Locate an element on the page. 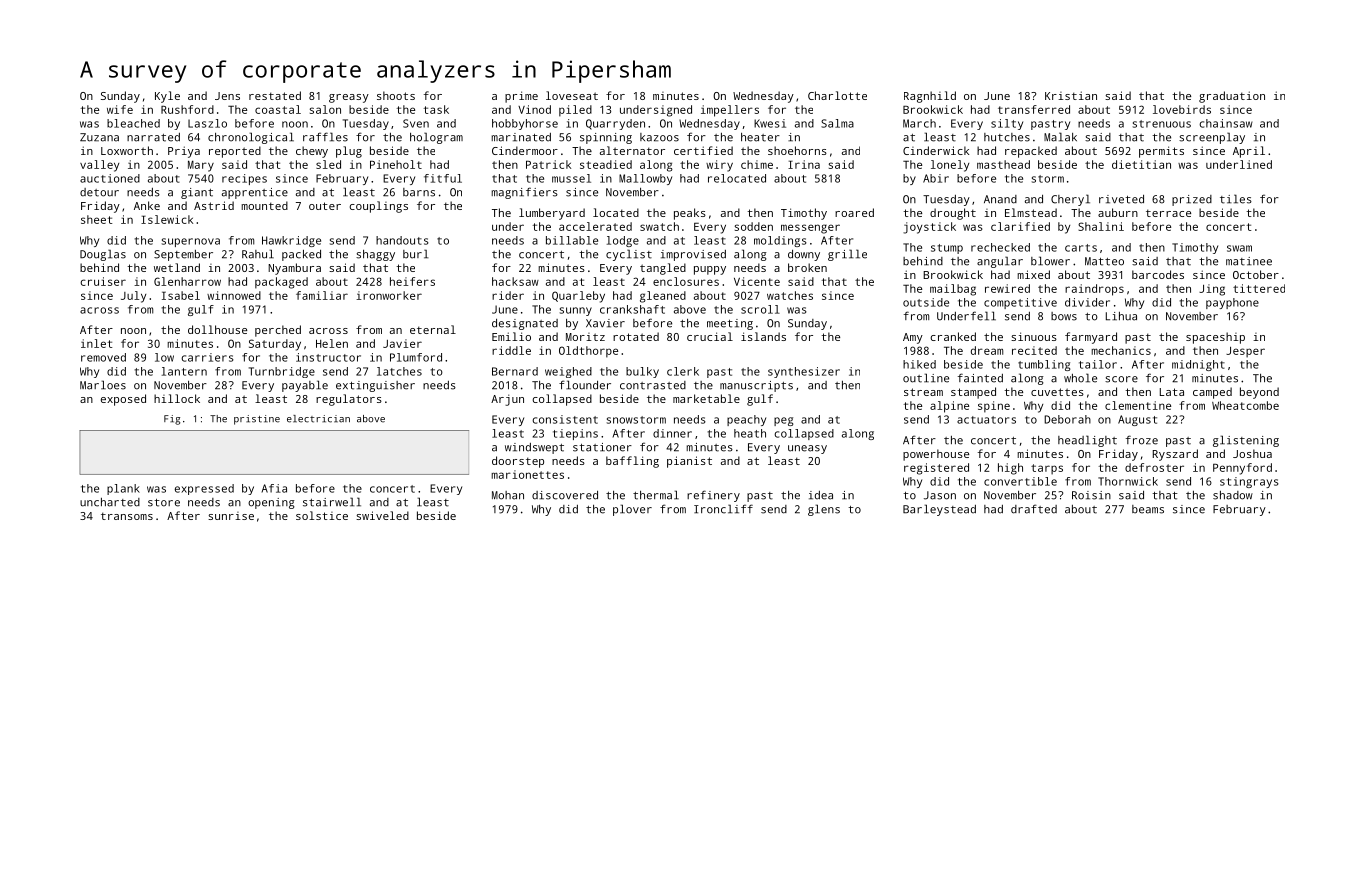  lantern is located at coordinates (184, 371).
